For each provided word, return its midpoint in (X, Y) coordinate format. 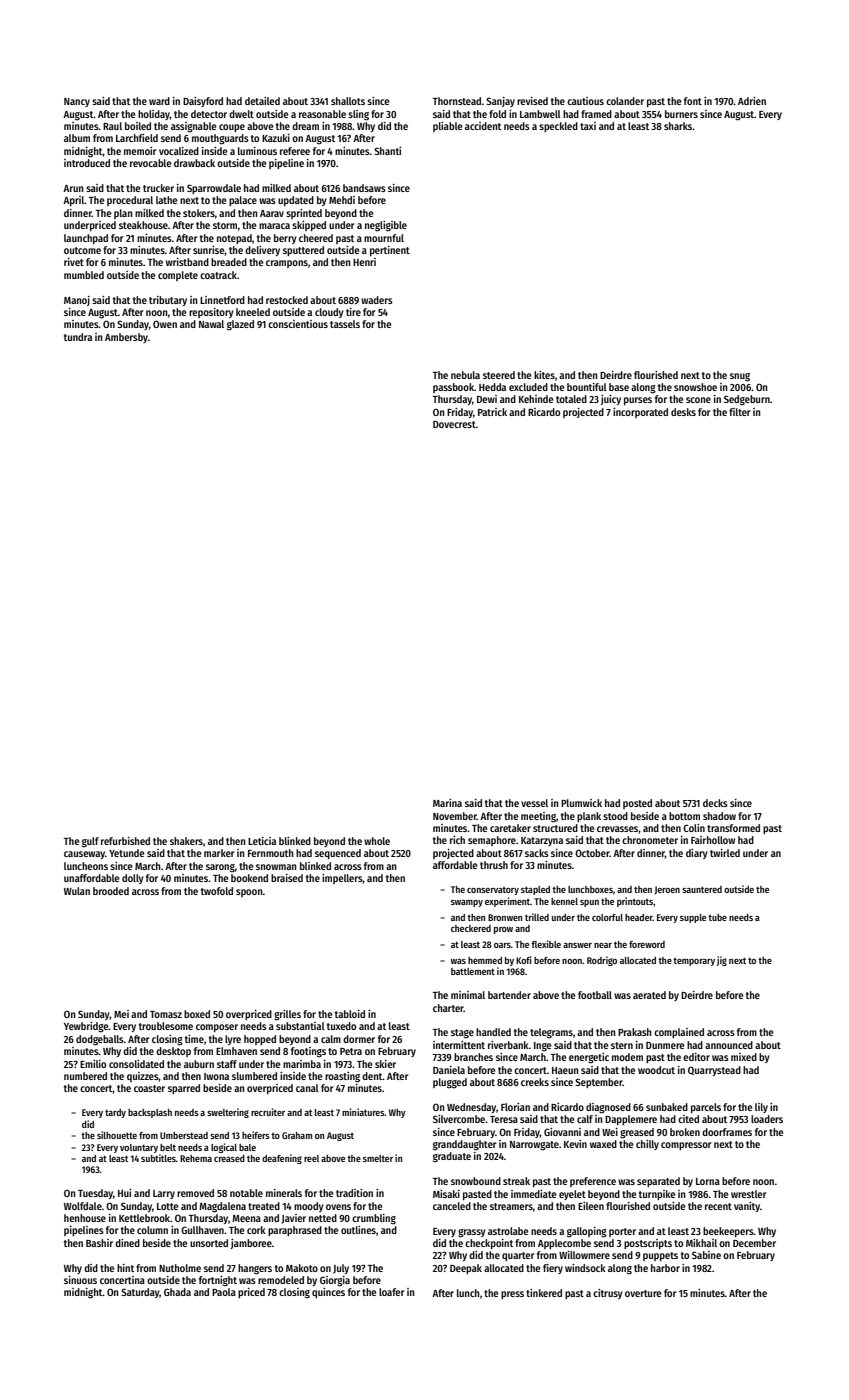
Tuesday (95, 1194)
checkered (471, 928)
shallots (348, 101)
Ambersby (126, 338)
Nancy (77, 102)
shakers (186, 841)
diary (697, 854)
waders (377, 300)
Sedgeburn (747, 400)
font (693, 101)
